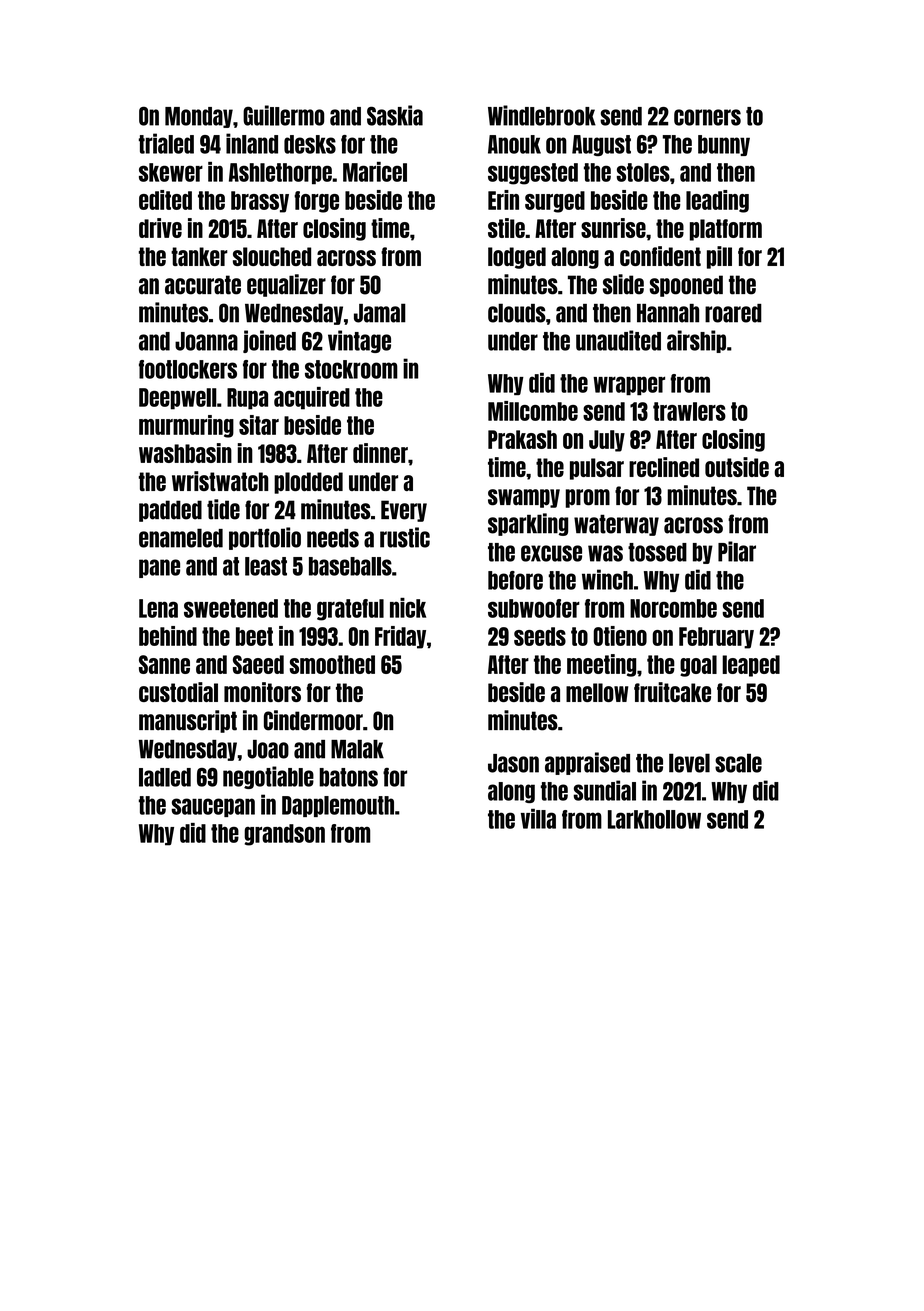 The height and width of the image is (1311, 924). Describe the element at coordinates (313, 720) in the image. I see `Cindermoor` at that location.
